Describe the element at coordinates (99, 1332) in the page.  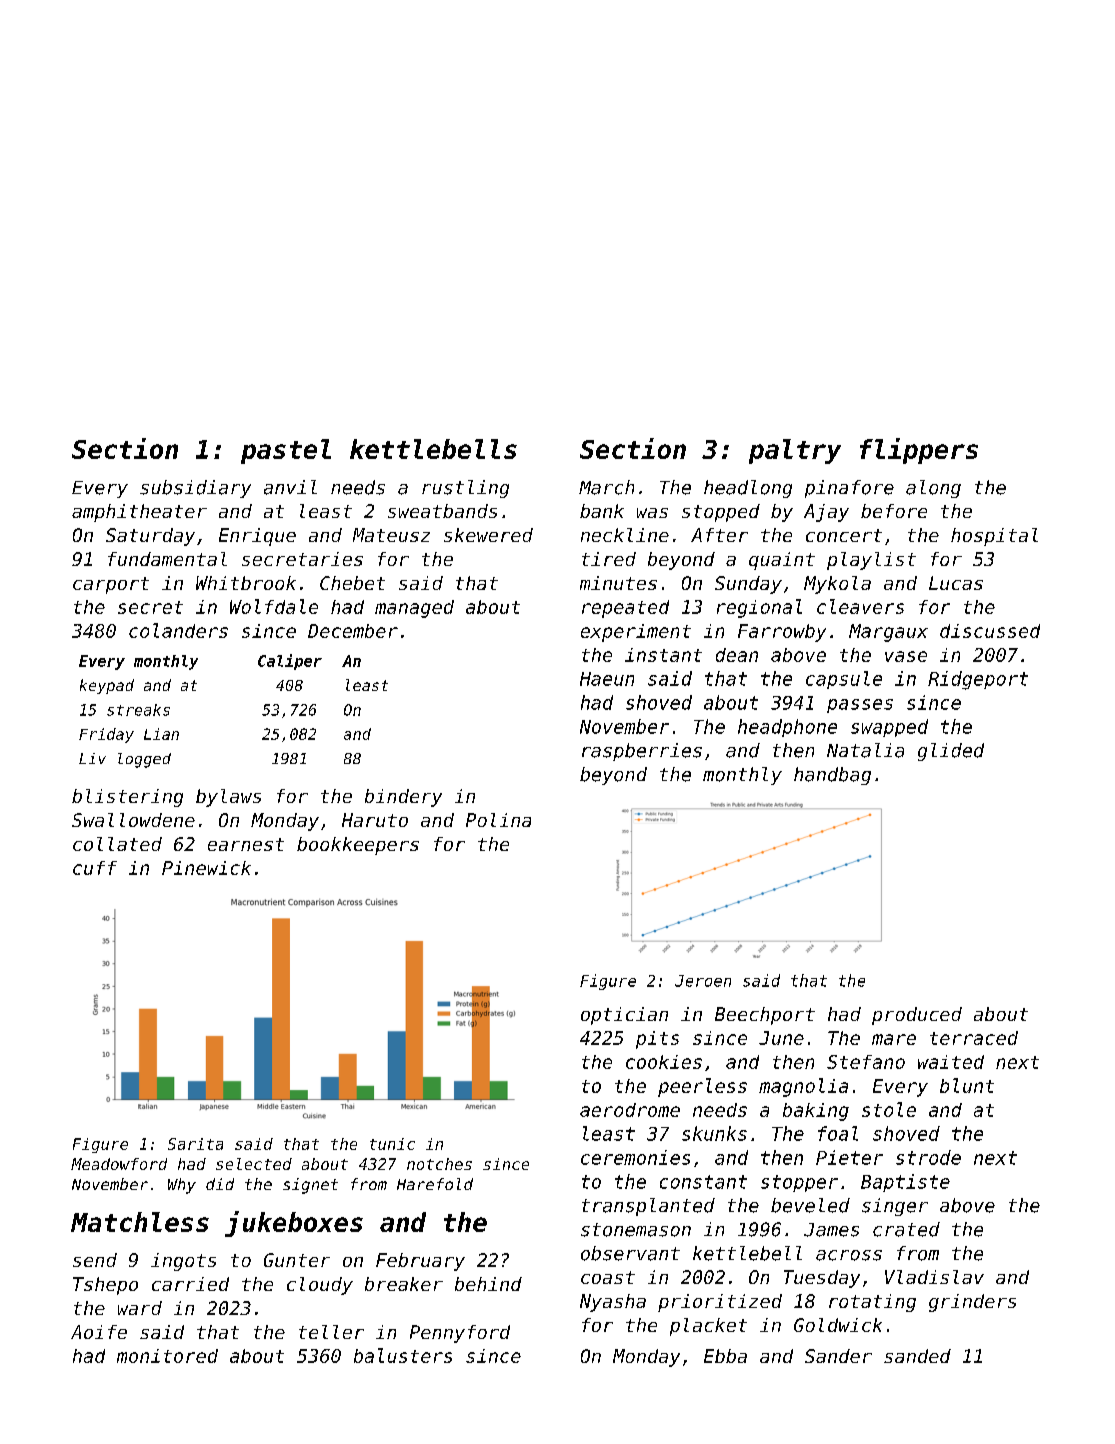
I see `Aoife` at that location.
